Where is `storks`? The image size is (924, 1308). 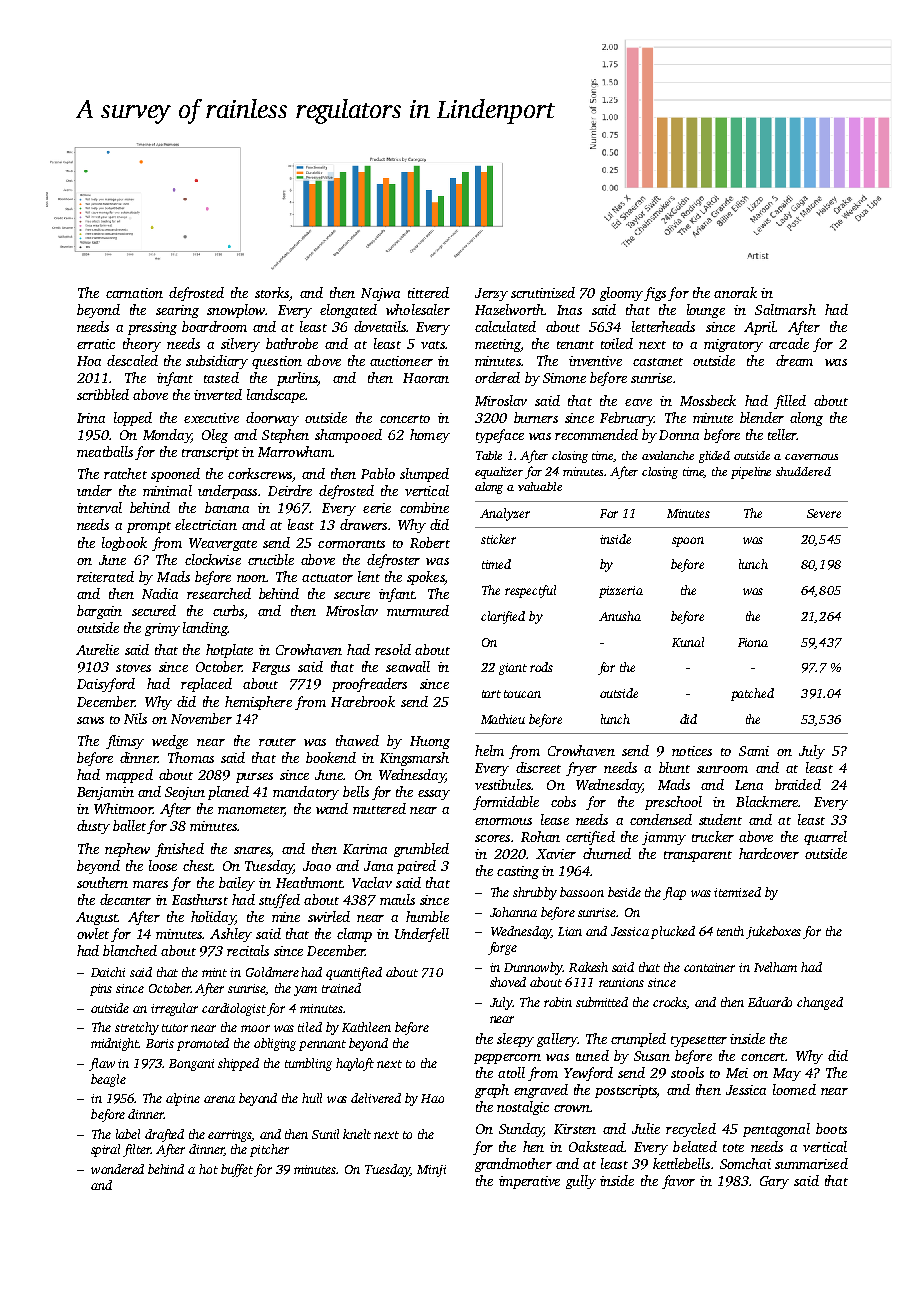 storks is located at coordinates (272, 292).
